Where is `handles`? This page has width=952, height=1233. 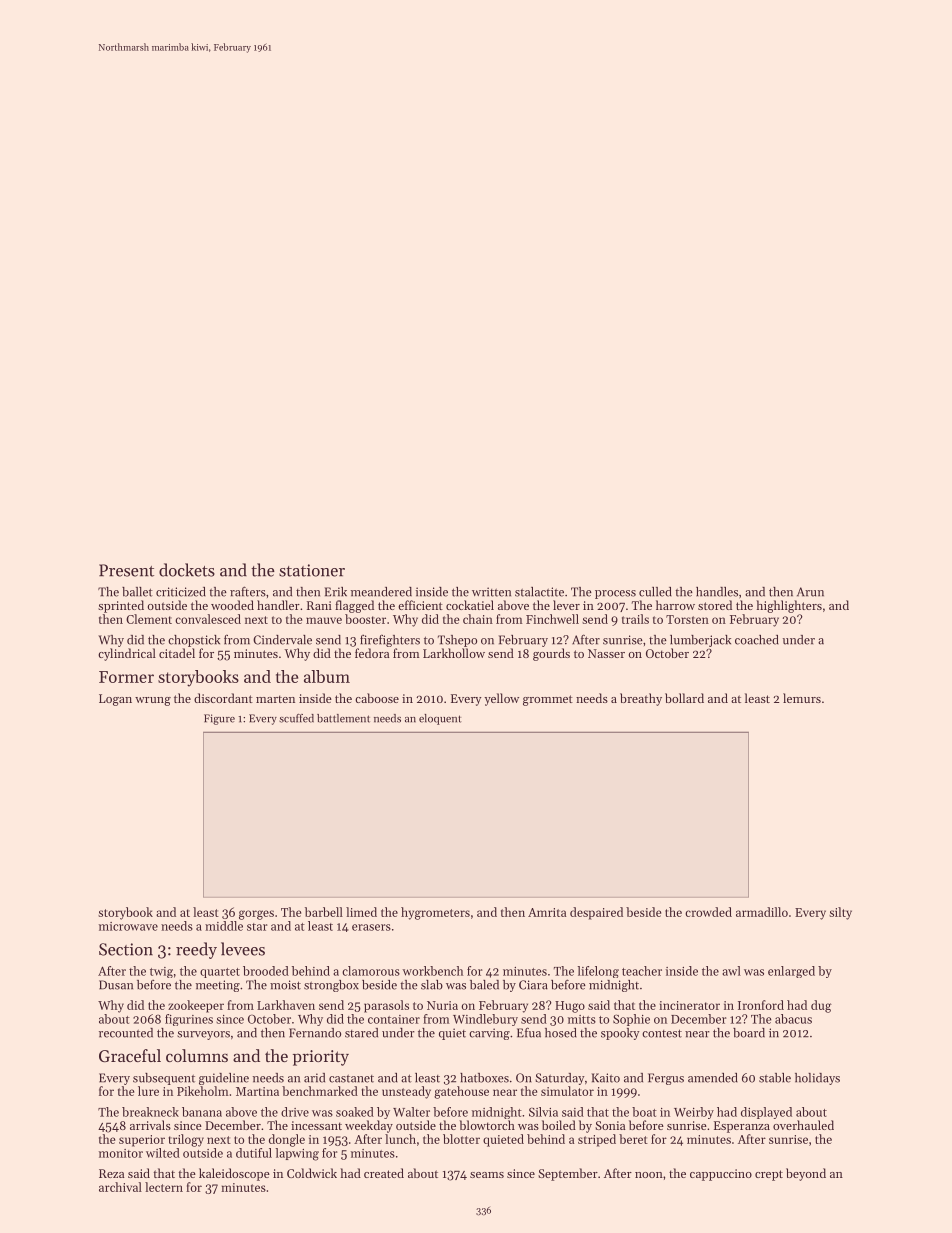
handles is located at coordinates (717, 592).
